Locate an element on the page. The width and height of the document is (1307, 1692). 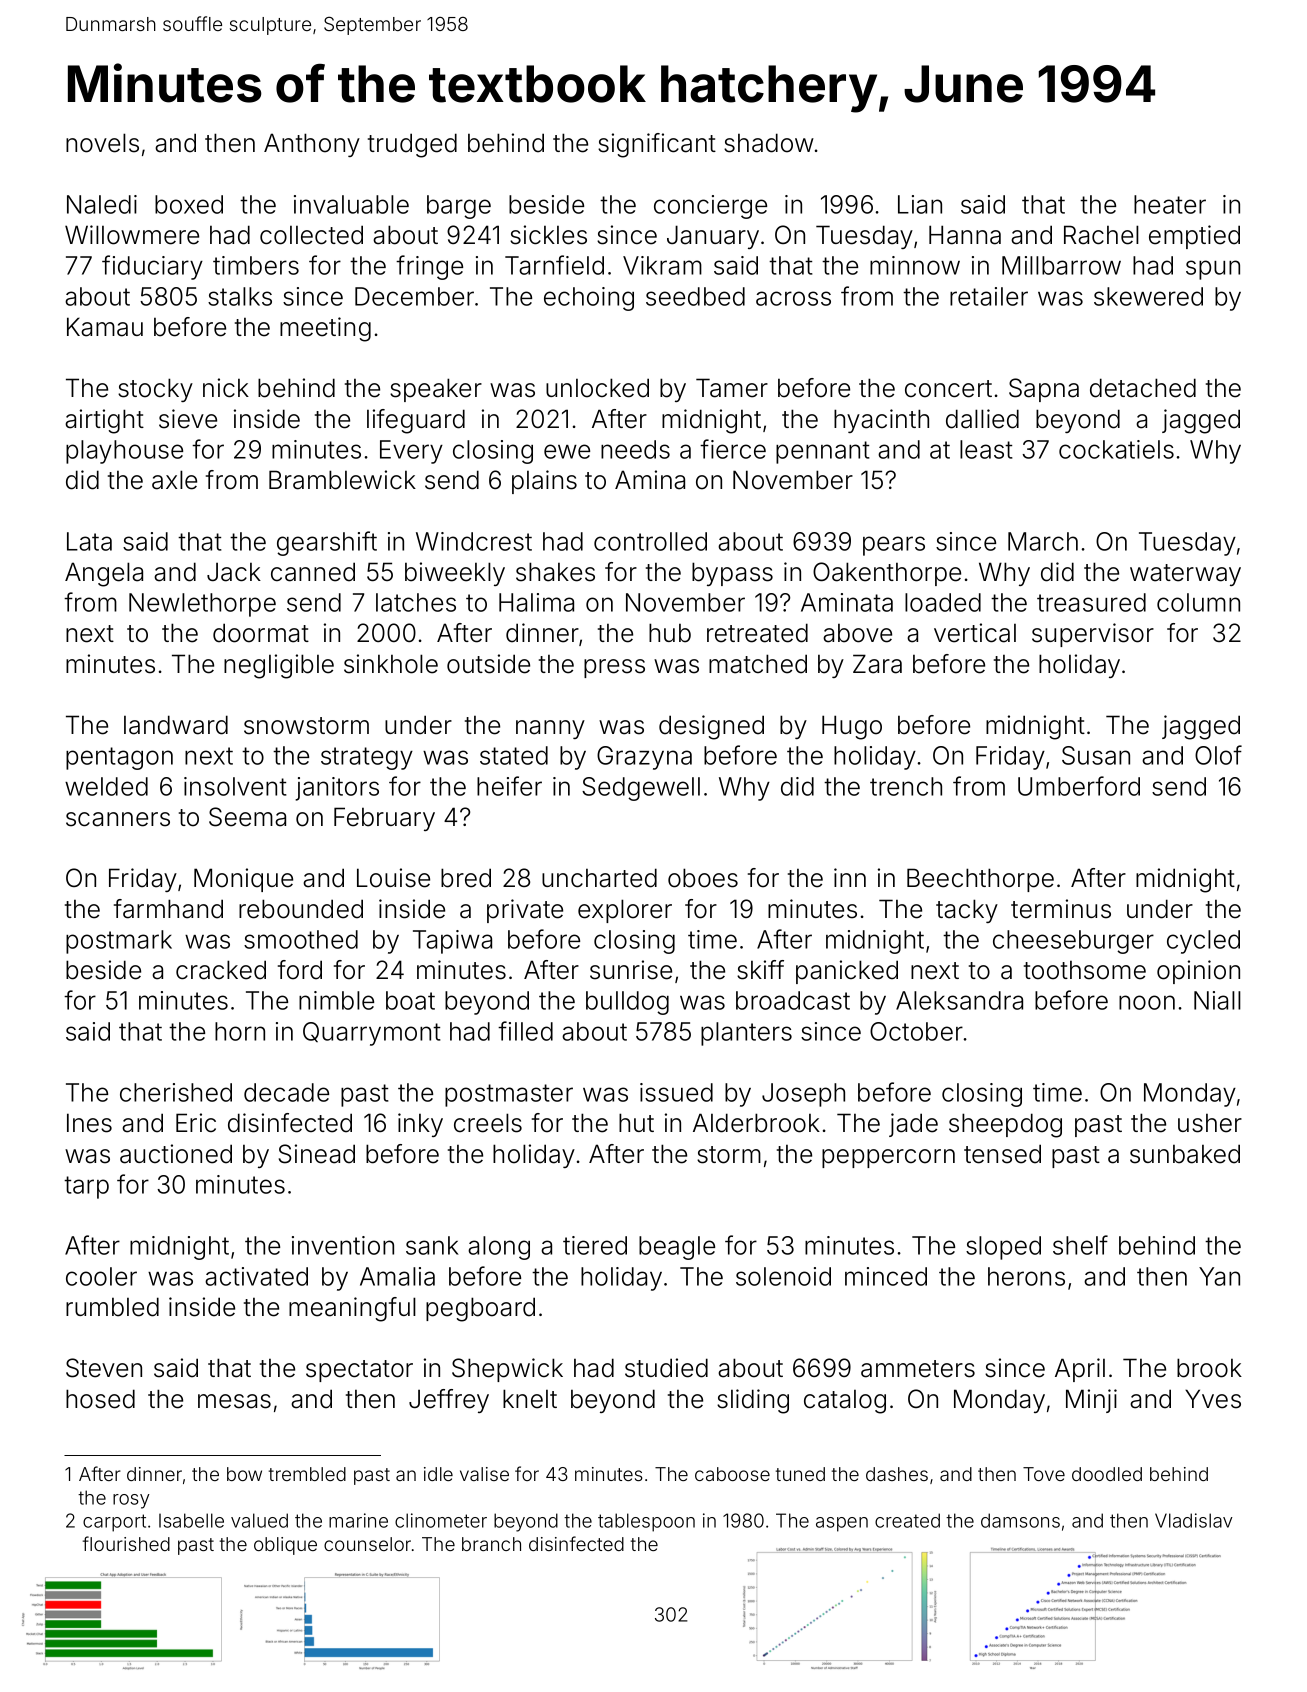
knelt is located at coordinates (530, 1399).
